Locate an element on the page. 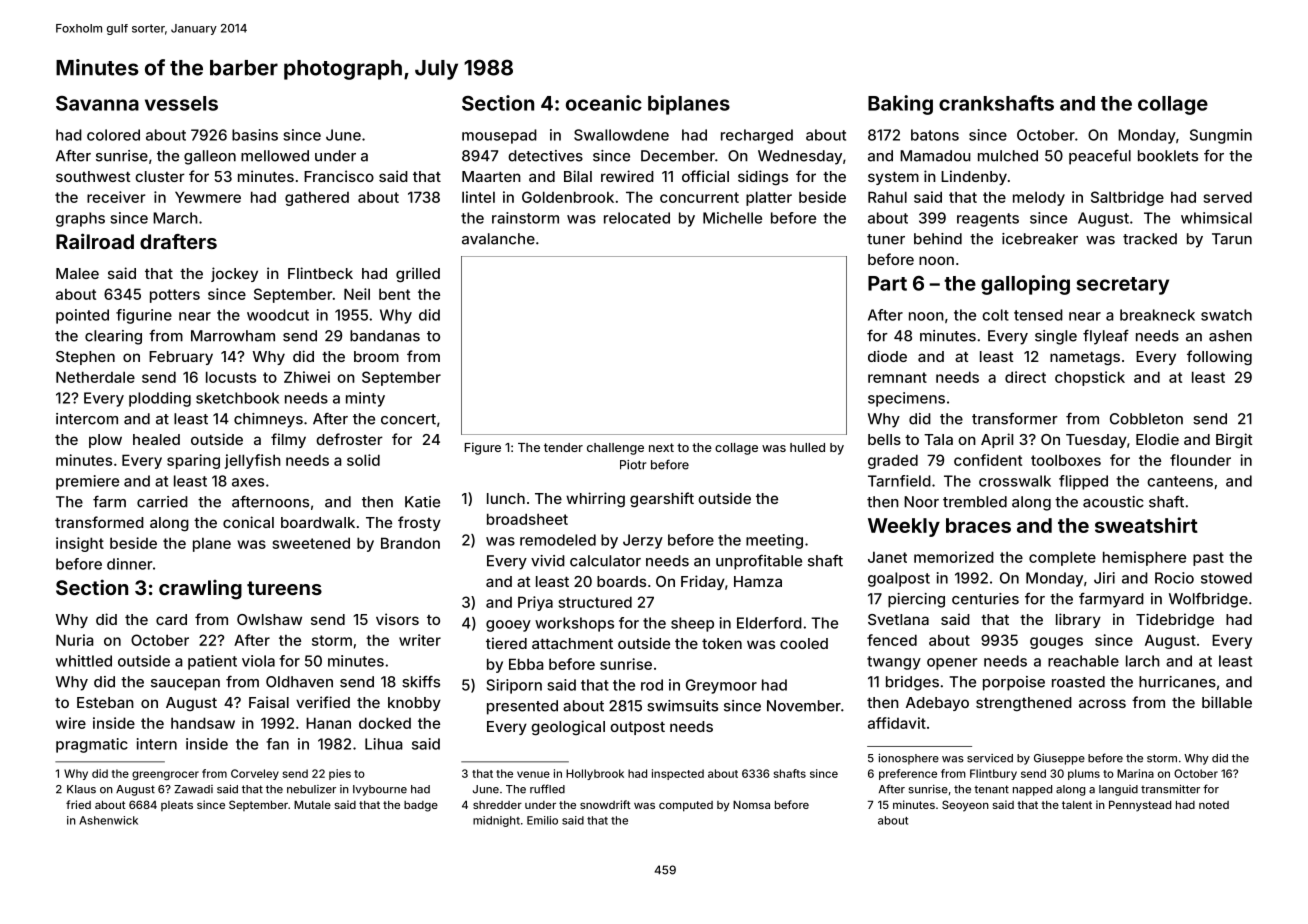  pleats is located at coordinates (177, 806).
